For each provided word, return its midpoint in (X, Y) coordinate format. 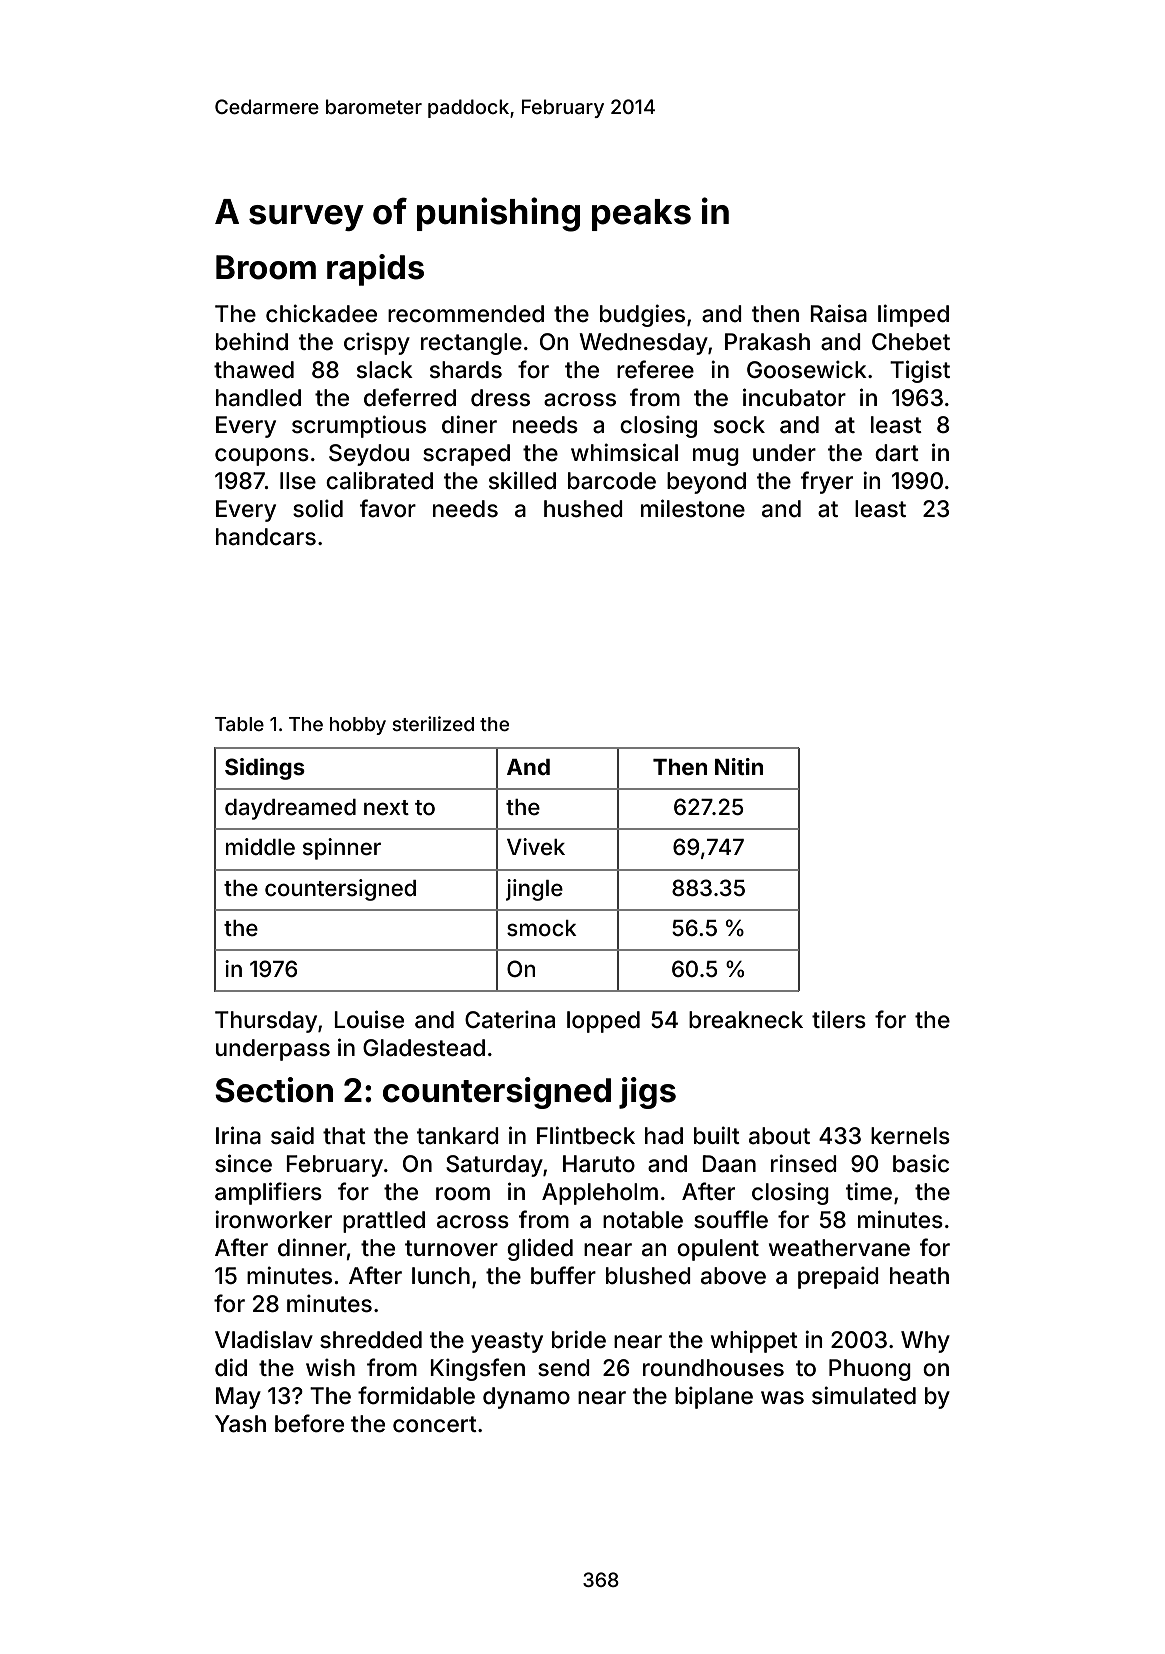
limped (913, 315)
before (309, 1423)
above (733, 1276)
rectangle (471, 344)
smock (542, 928)
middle (260, 847)
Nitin (739, 766)
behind (252, 341)
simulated (864, 1395)
